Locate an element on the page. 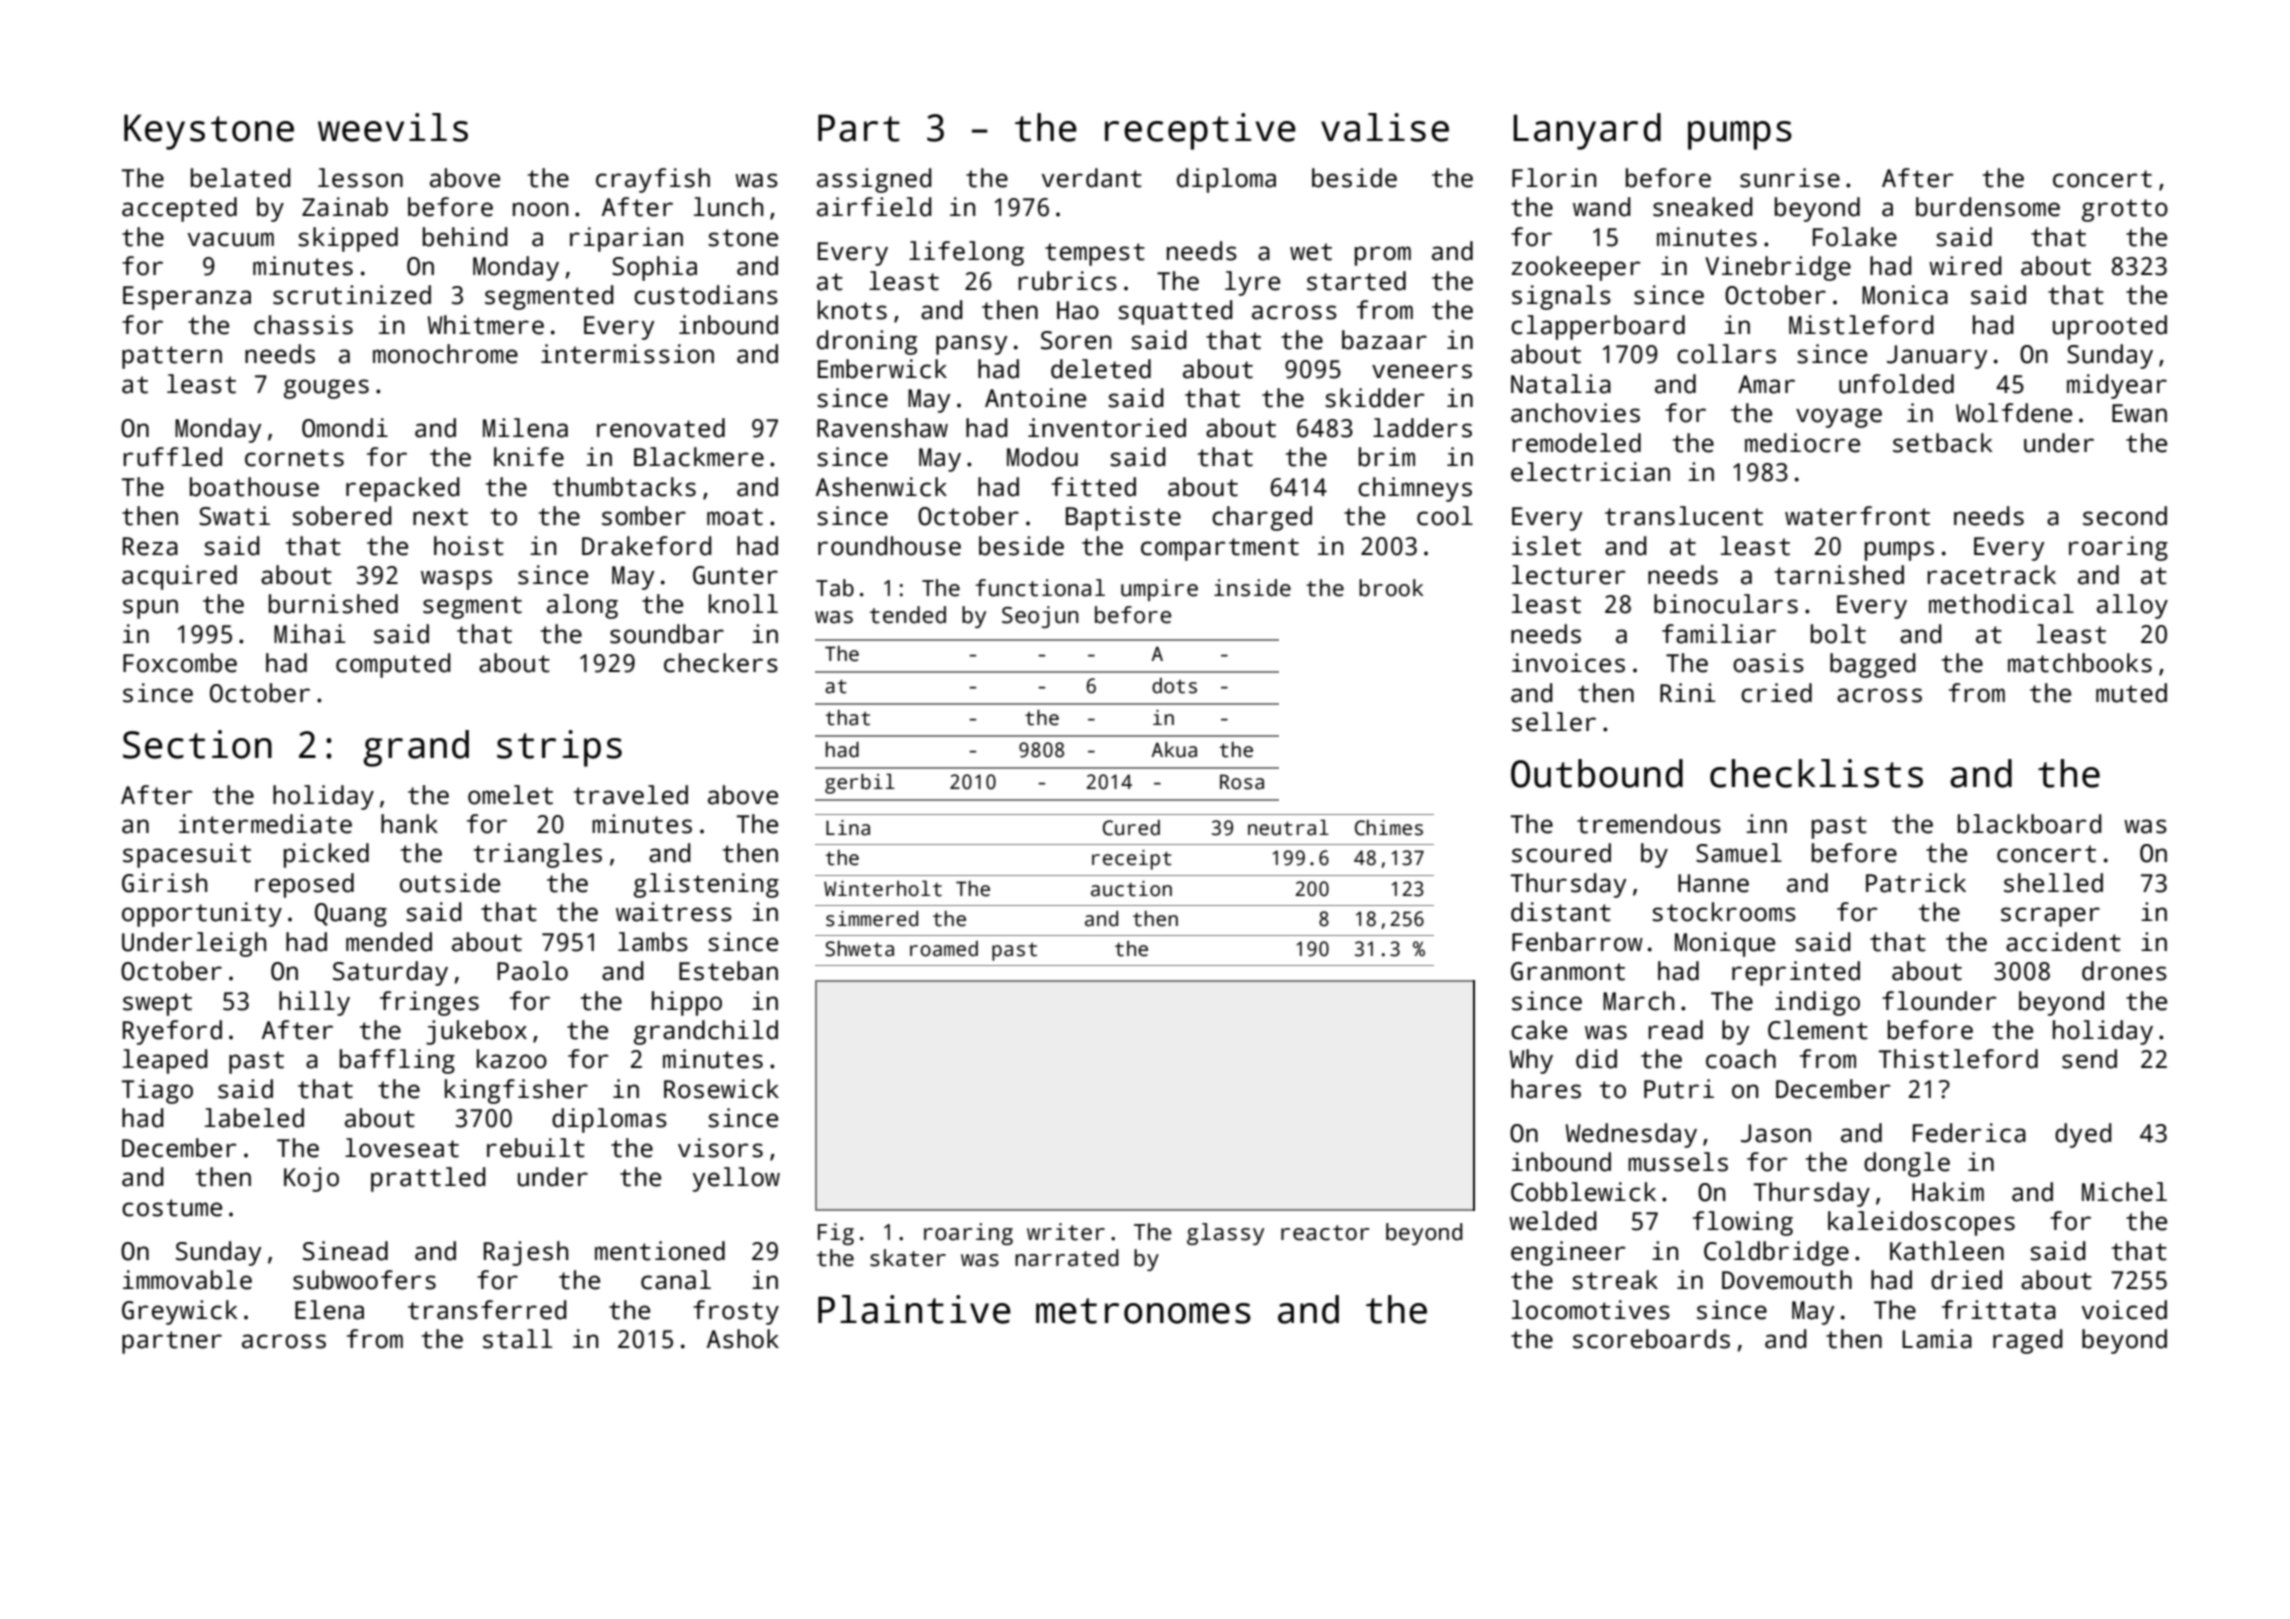  valise is located at coordinates (1385, 127).
